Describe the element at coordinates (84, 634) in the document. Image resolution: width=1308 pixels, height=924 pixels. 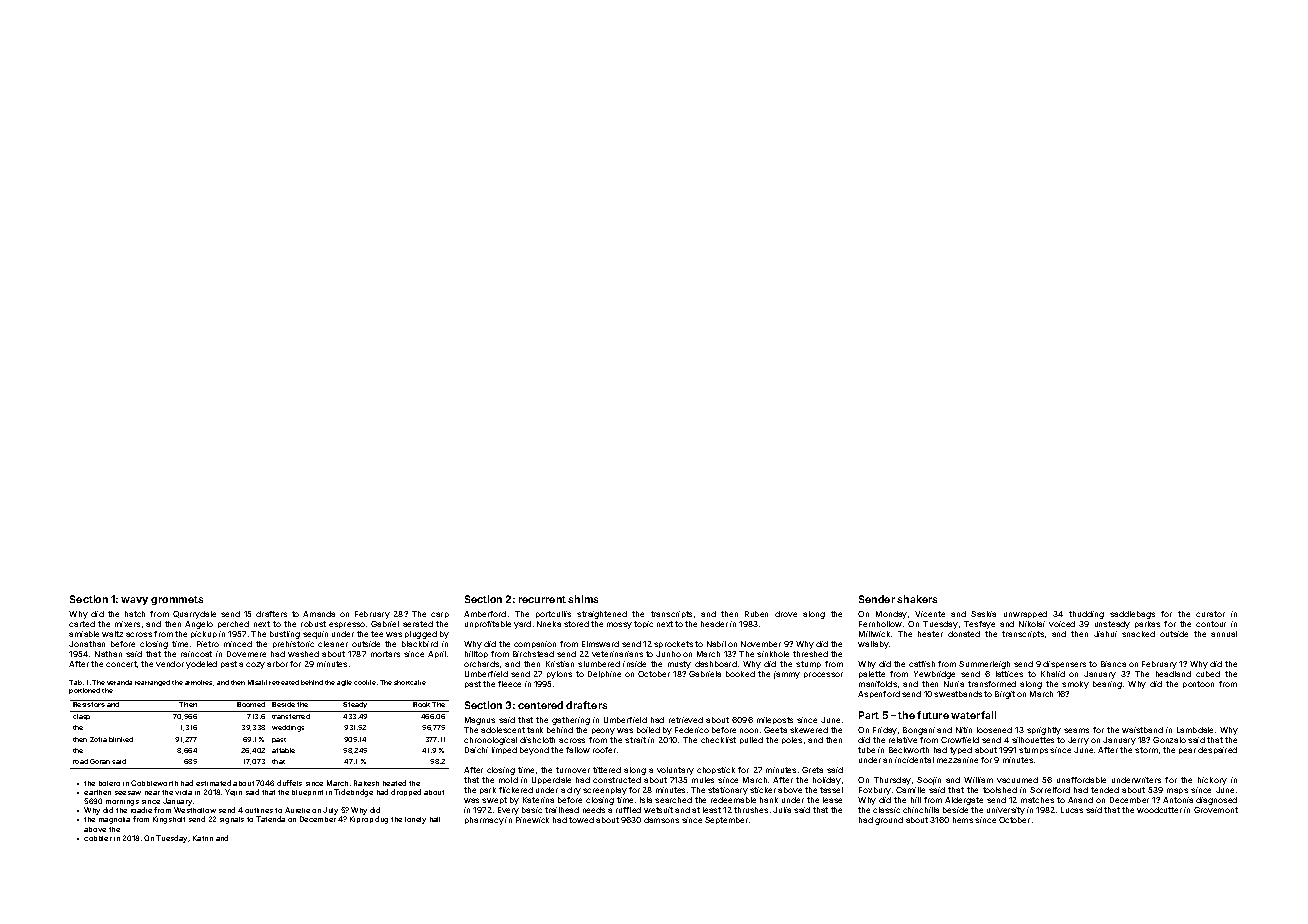
I see `amiable` at that location.
